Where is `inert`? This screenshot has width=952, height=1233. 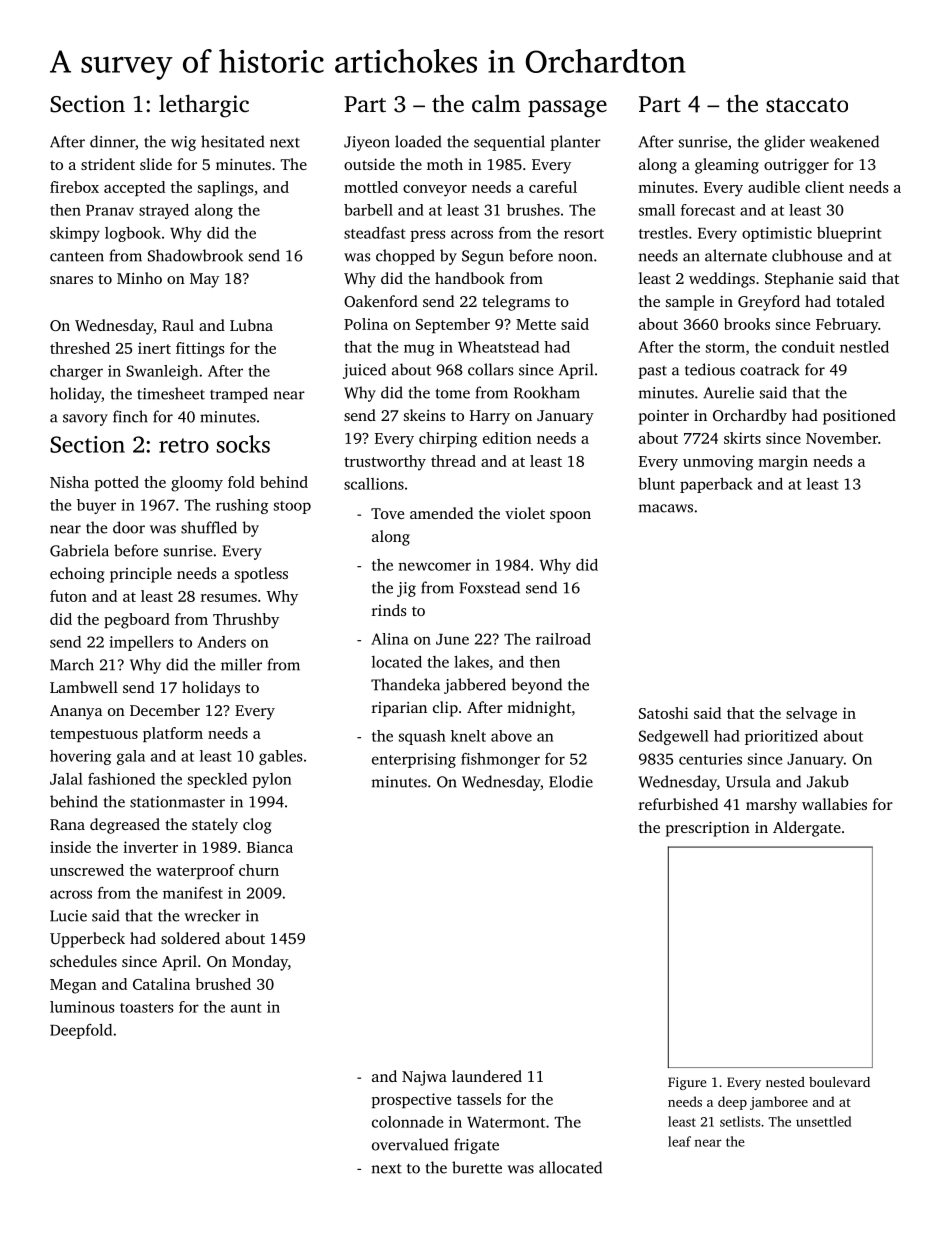 inert is located at coordinates (154, 348).
